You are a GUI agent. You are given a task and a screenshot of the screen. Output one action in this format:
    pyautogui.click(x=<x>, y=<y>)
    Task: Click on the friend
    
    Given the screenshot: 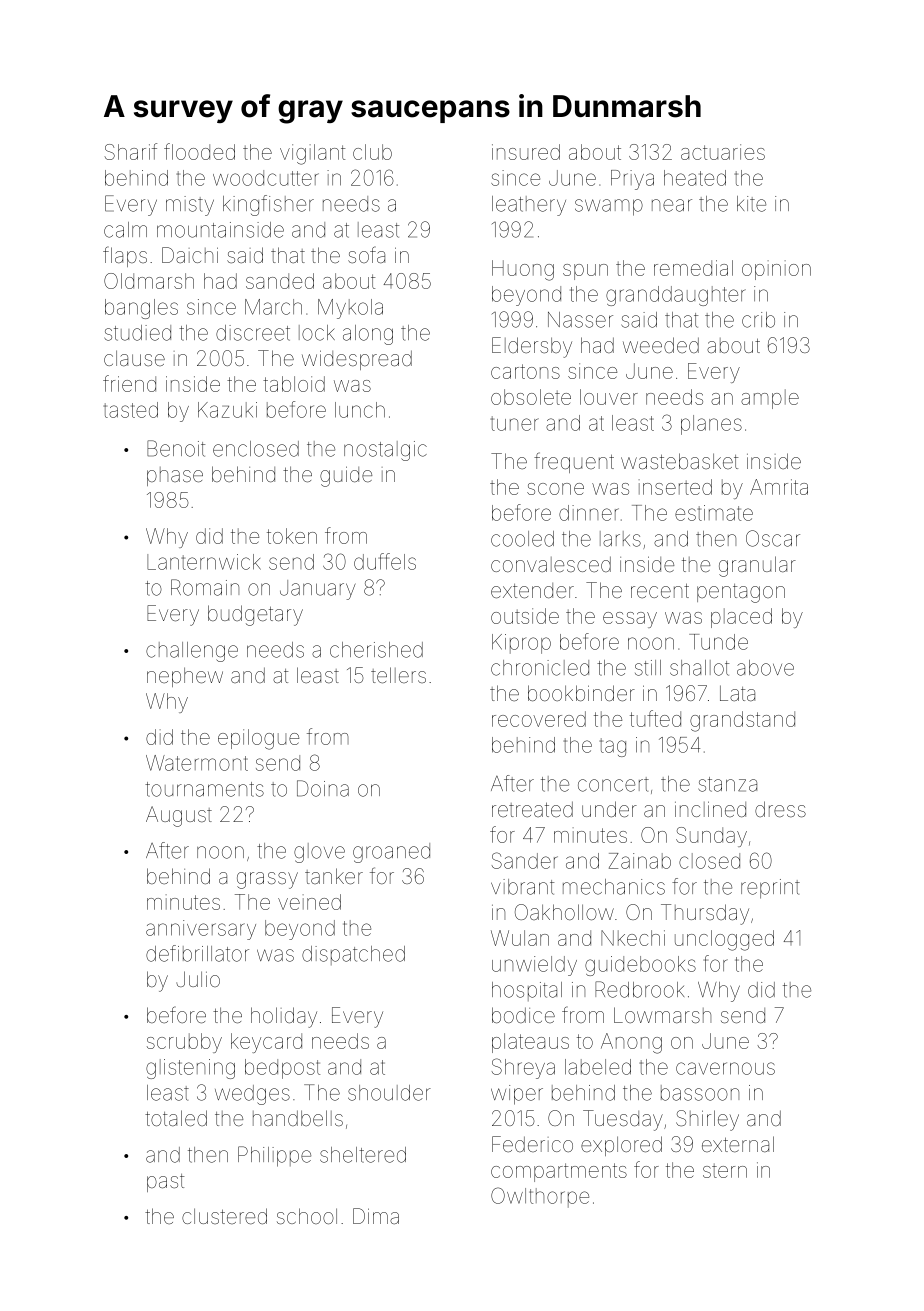 What is the action you would take?
    pyautogui.click(x=129, y=383)
